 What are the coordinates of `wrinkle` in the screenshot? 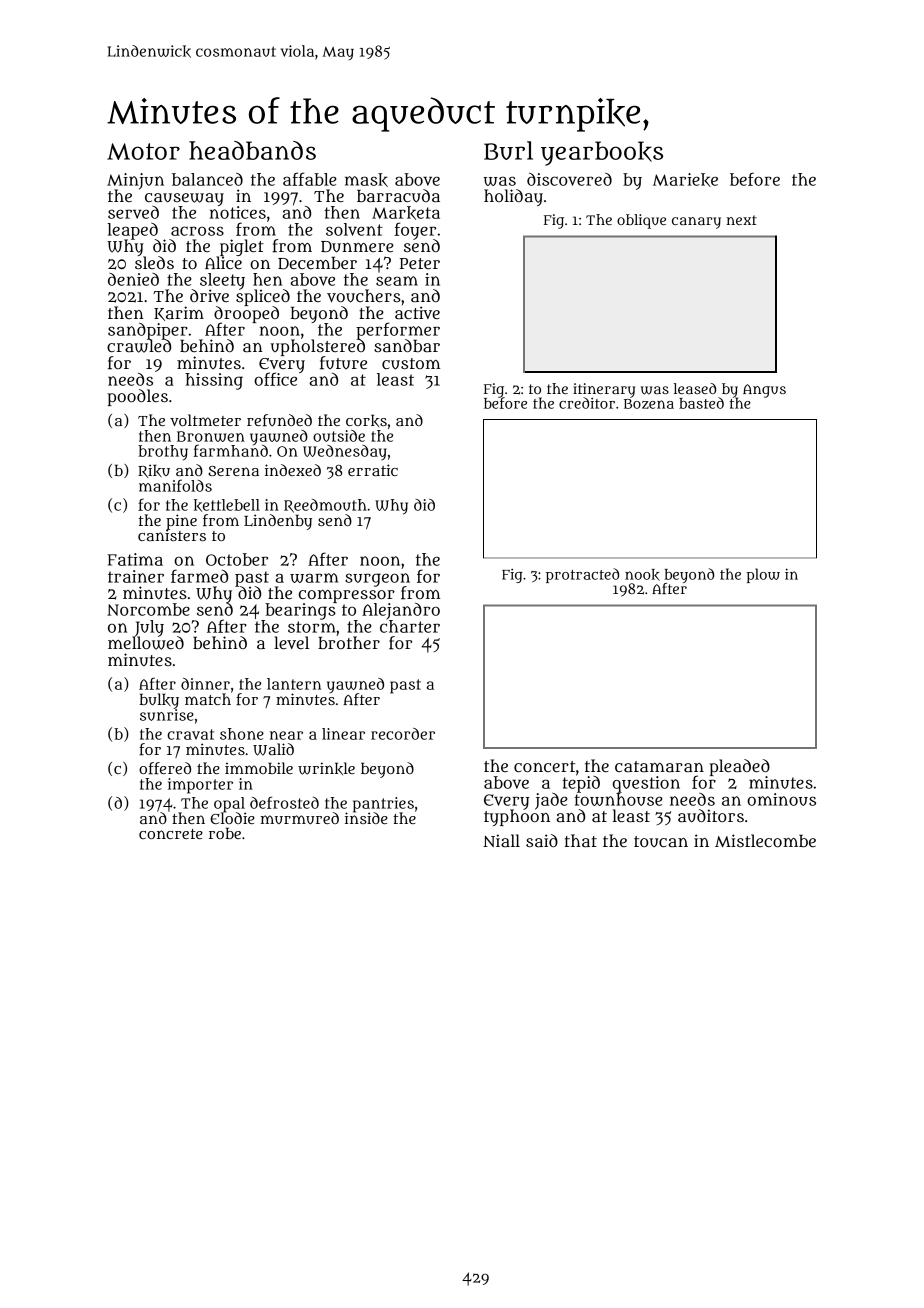 It's located at (326, 768).
